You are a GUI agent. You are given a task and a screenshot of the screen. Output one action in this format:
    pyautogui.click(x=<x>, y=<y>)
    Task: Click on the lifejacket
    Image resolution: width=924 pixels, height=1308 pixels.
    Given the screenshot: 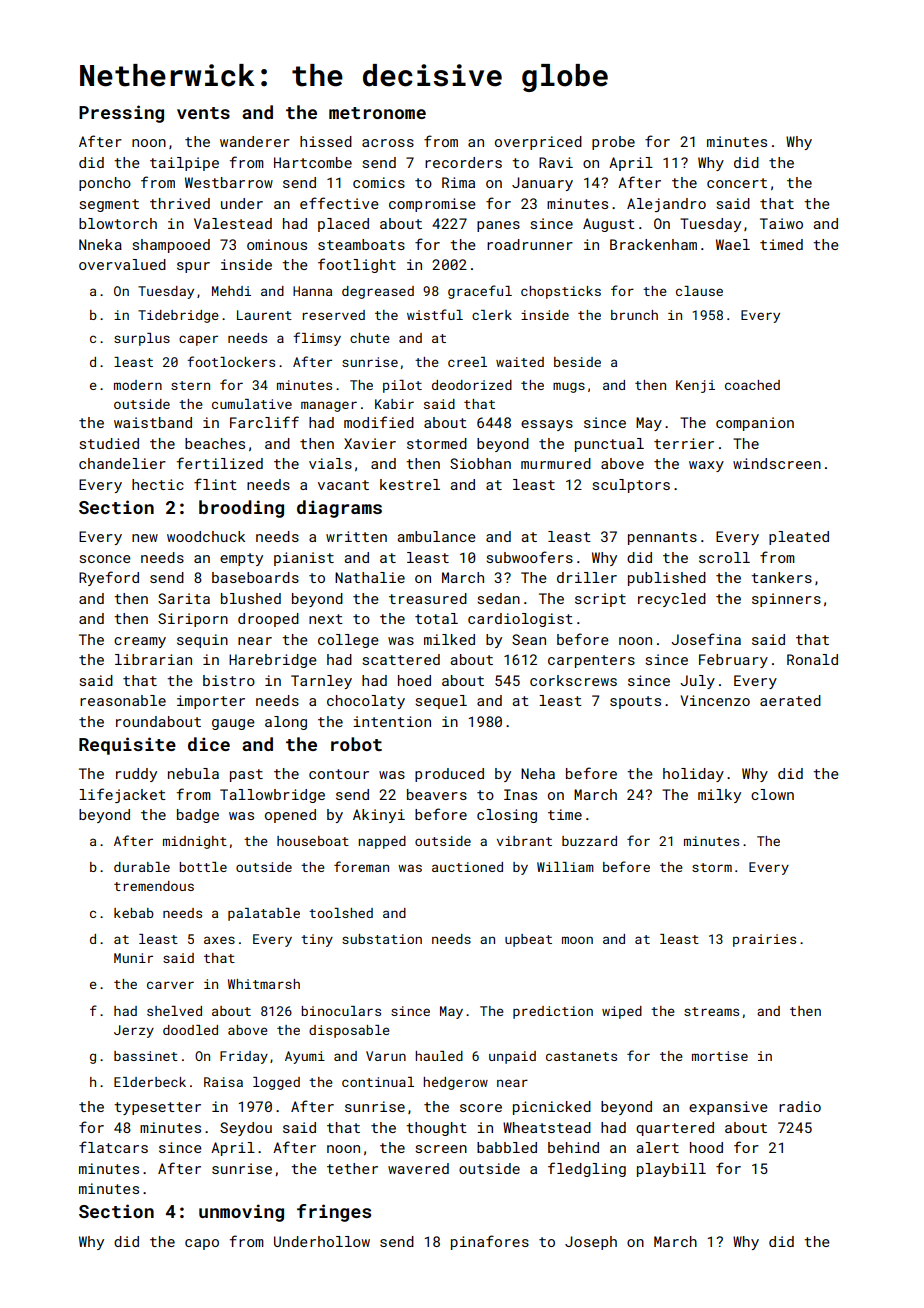 What is the action you would take?
    pyautogui.click(x=122, y=795)
